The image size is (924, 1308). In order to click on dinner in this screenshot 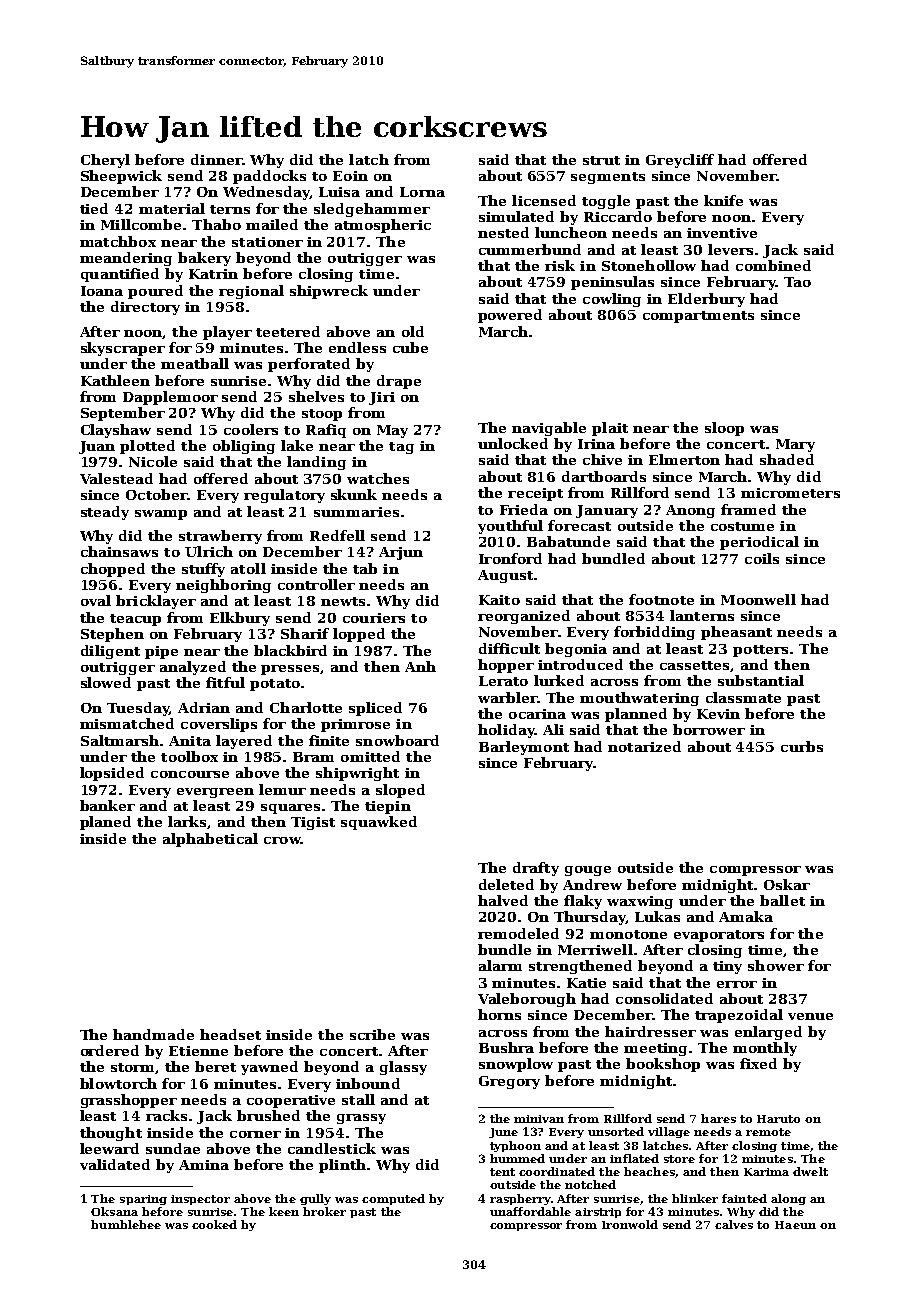, I will do `click(216, 159)`.
